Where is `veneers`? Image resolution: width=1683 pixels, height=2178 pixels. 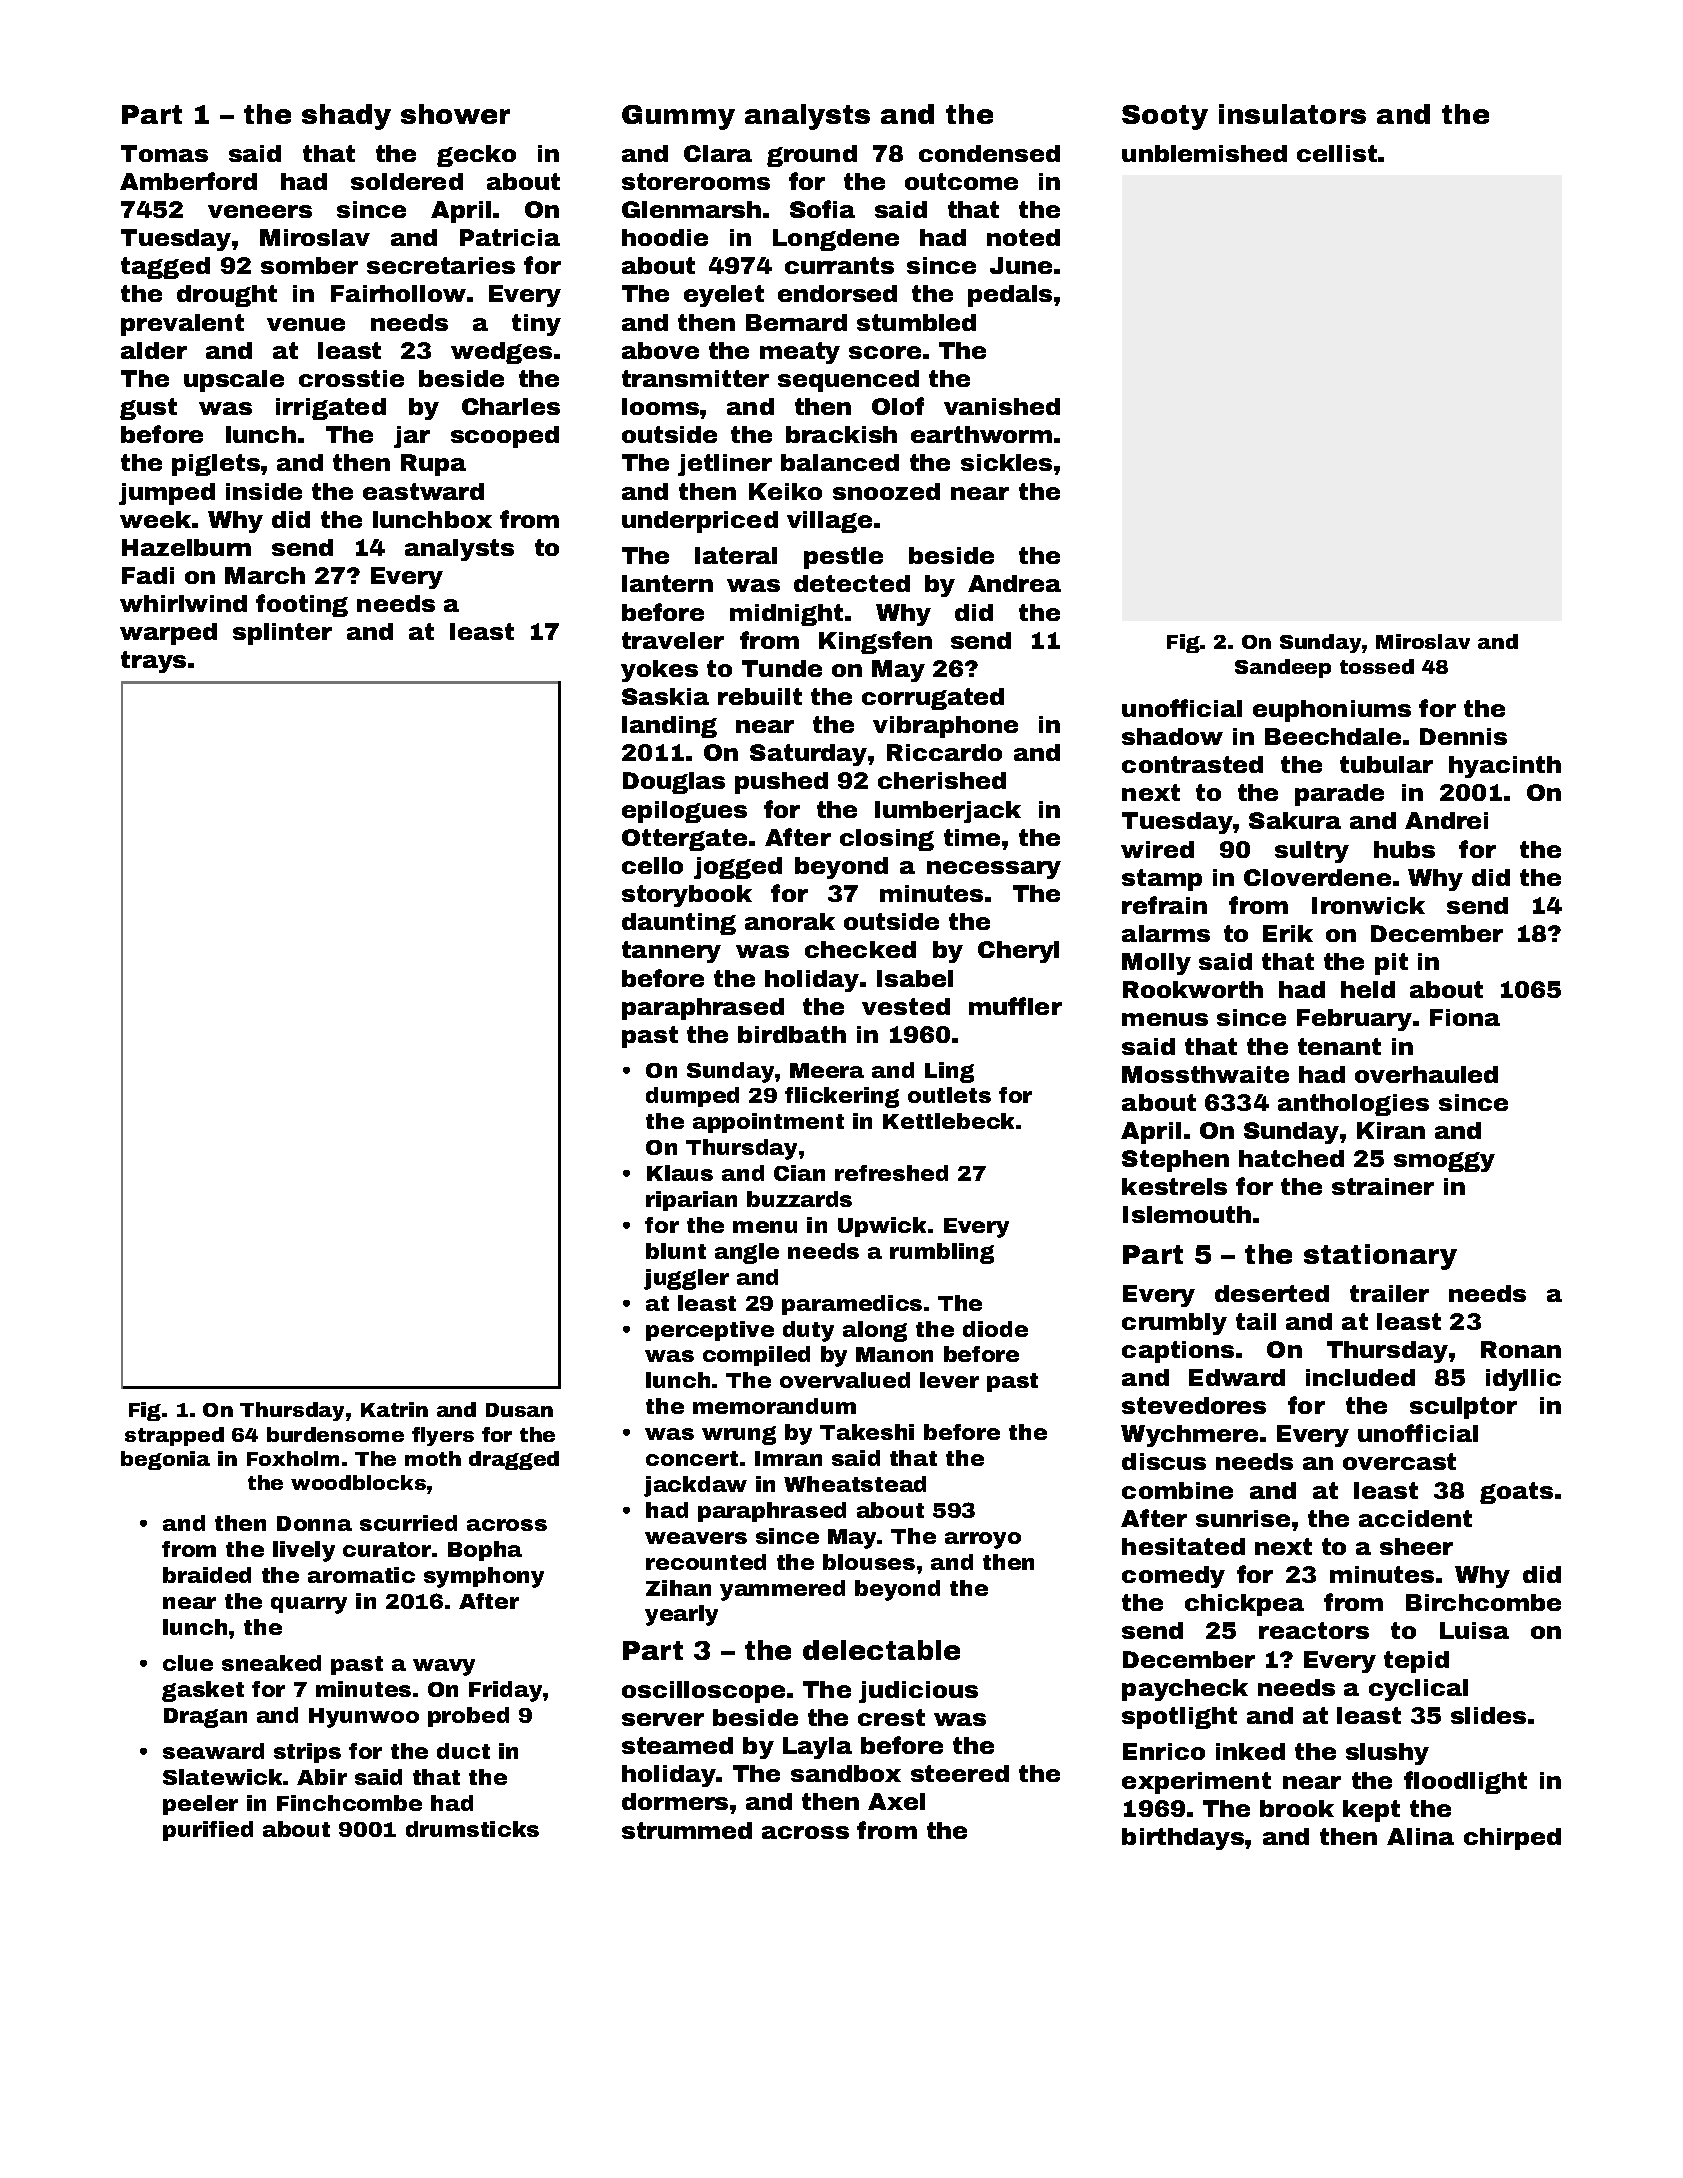 veneers is located at coordinates (260, 211).
